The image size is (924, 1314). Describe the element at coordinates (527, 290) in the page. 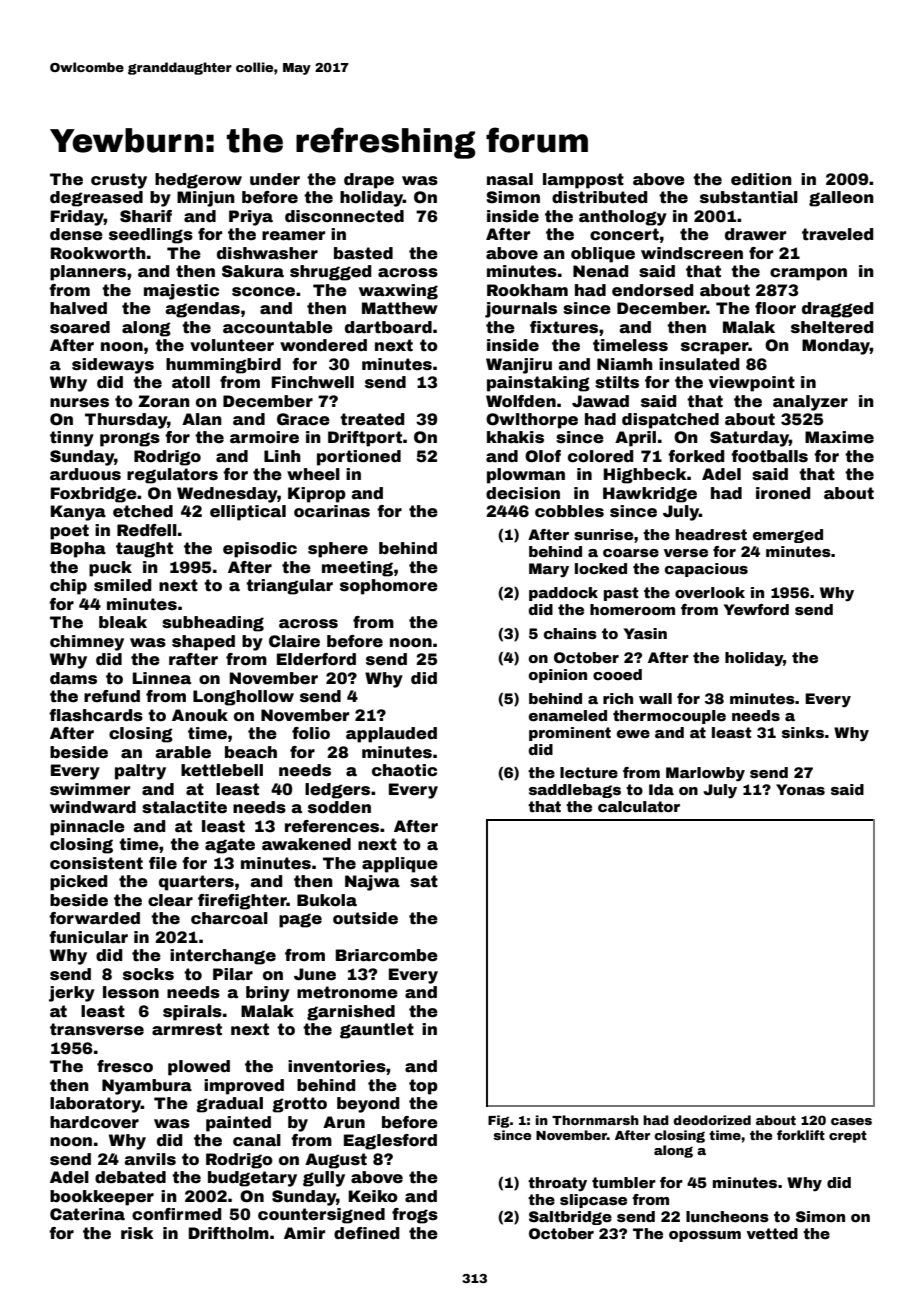

I see `Rookham` at that location.
